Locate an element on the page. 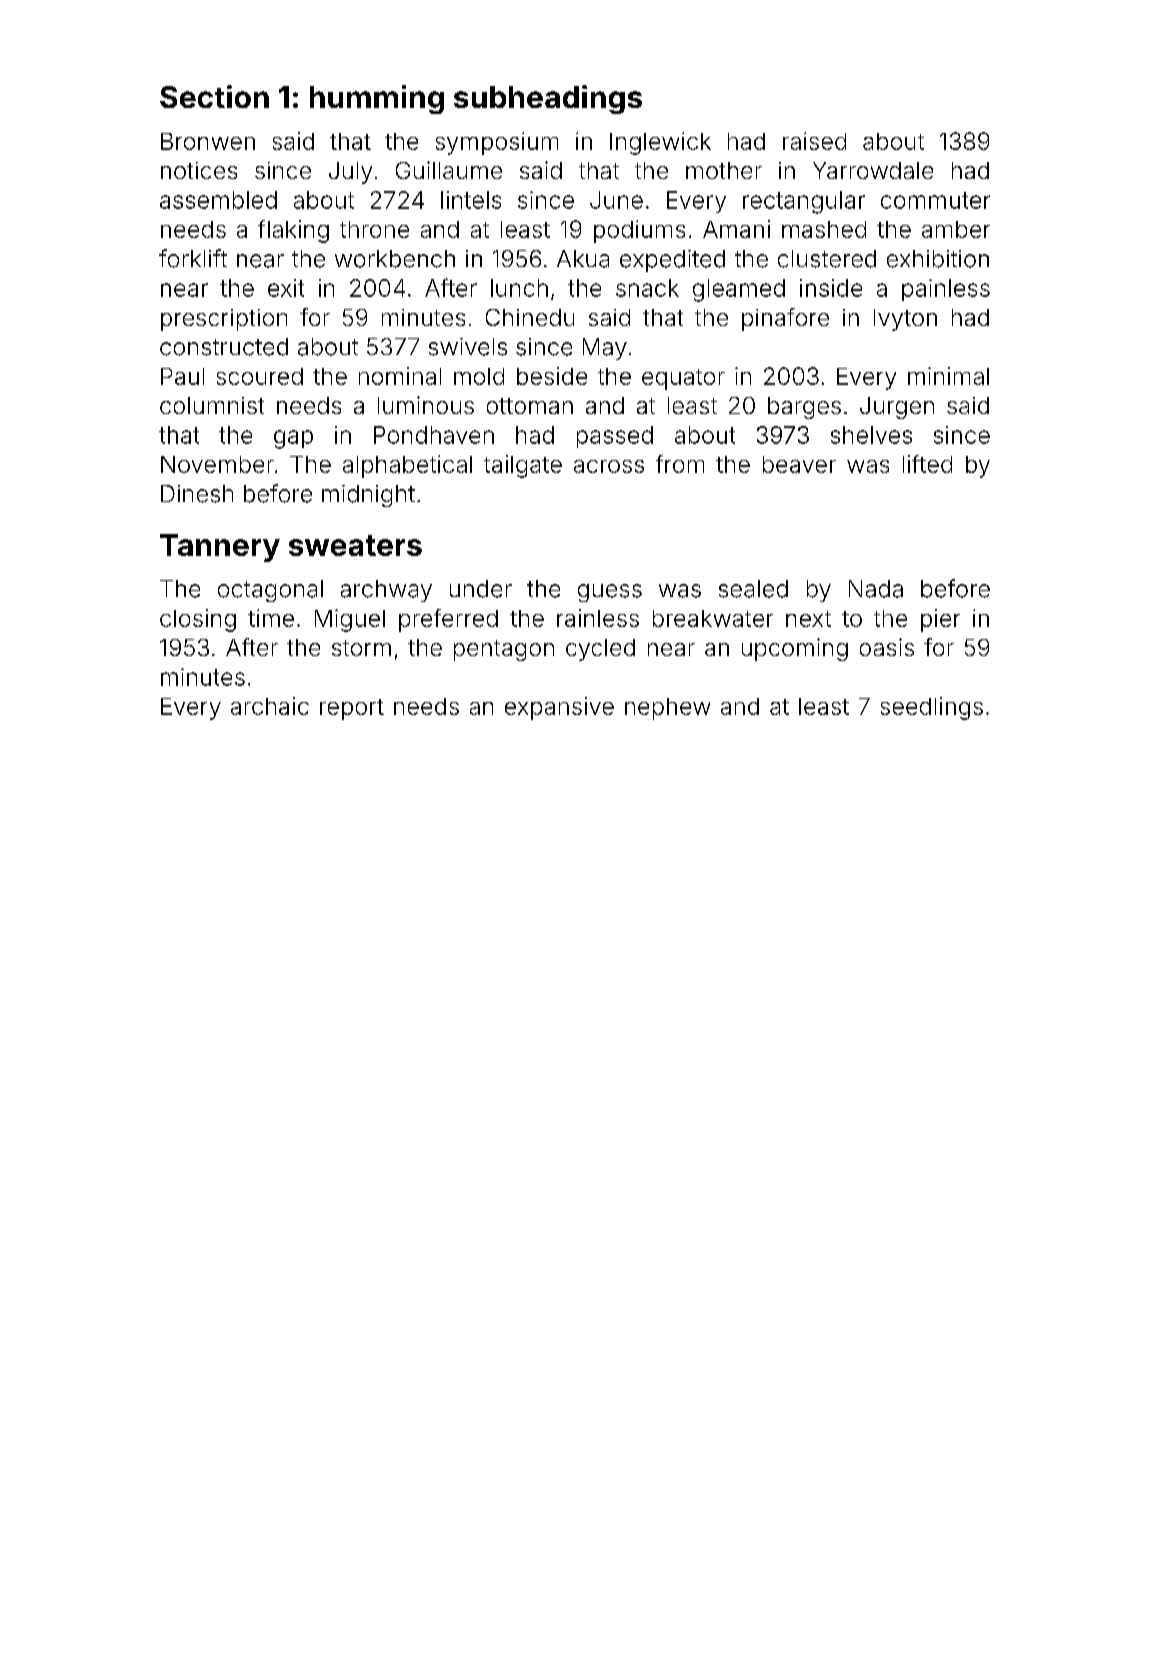  lifted is located at coordinates (927, 464).
